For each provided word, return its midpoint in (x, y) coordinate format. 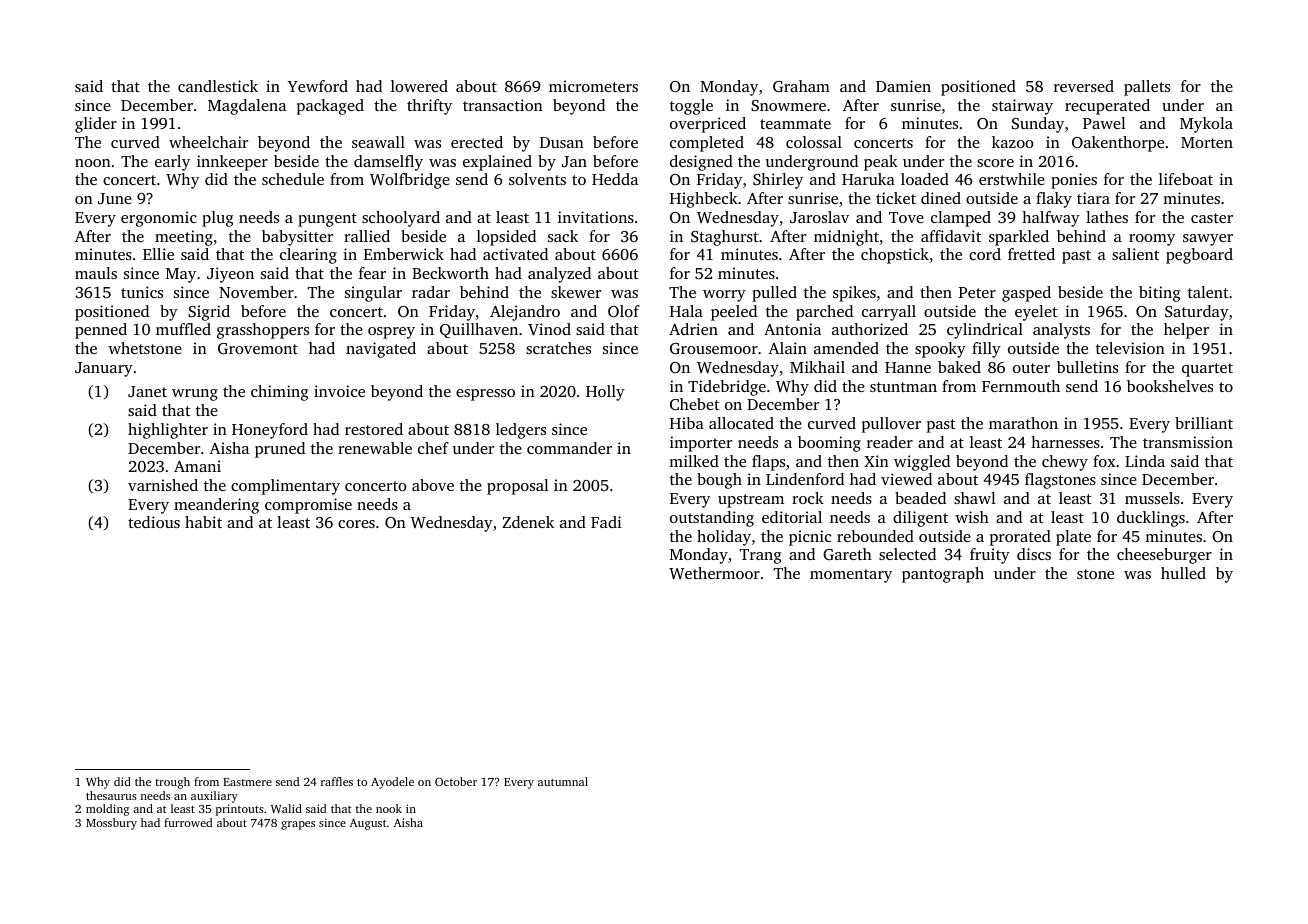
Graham (801, 86)
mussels (1152, 498)
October (456, 781)
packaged (330, 107)
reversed (1084, 86)
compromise (308, 506)
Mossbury (111, 824)
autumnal (563, 781)
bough (719, 481)
